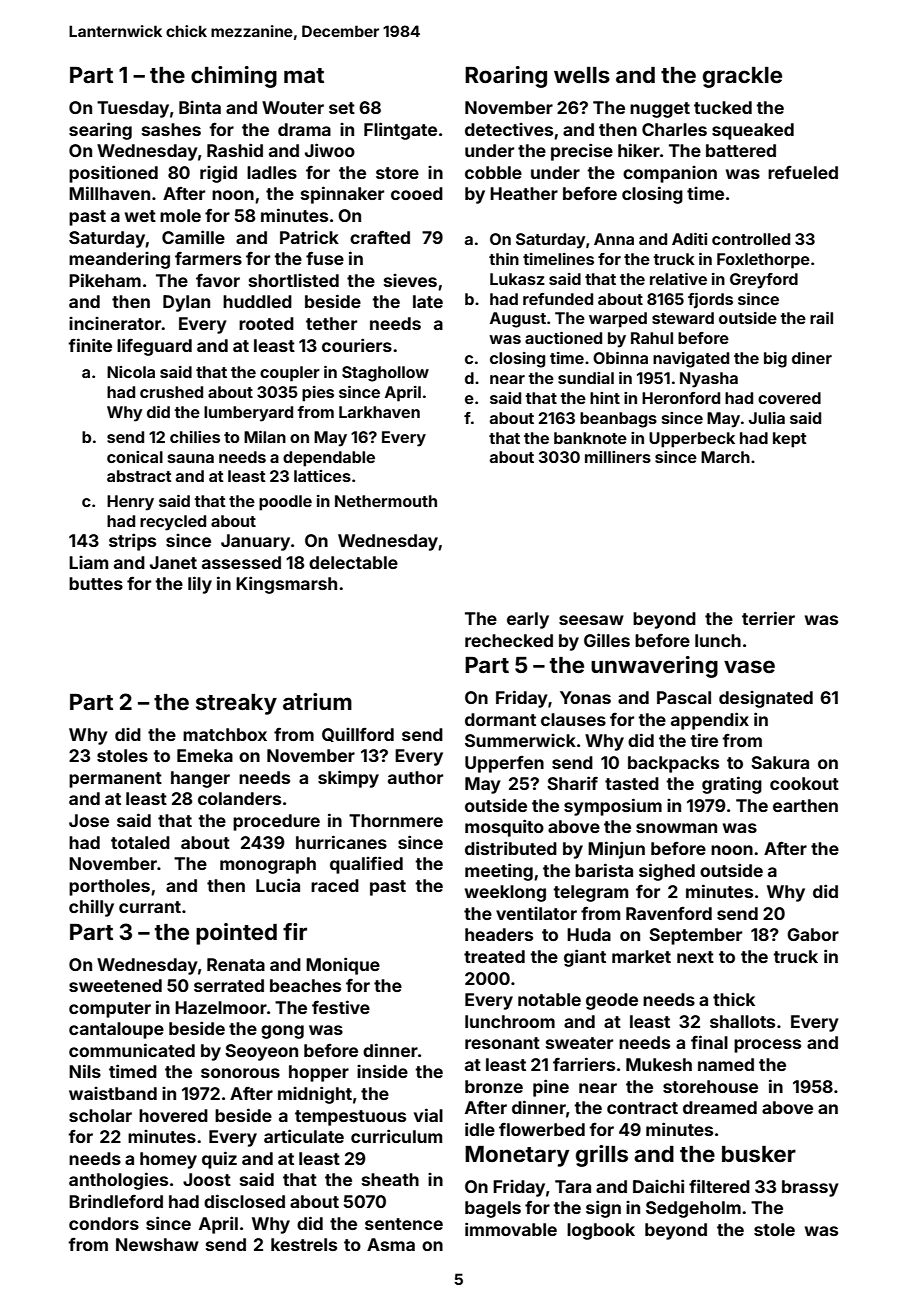  What do you see at coordinates (218, 174) in the screenshot?
I see `rigid` at bounding box center [218, 174].
